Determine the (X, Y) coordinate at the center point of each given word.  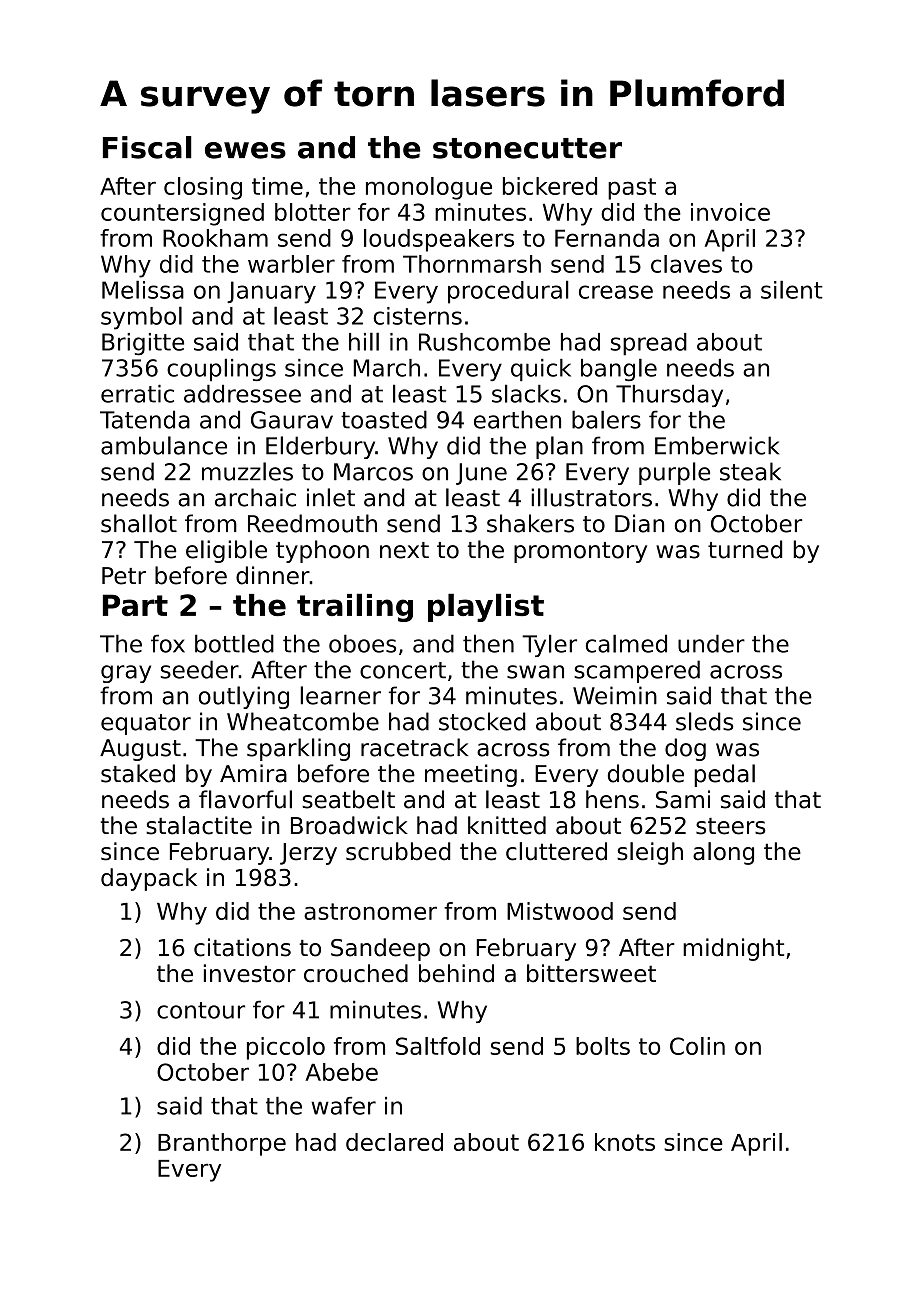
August (140, 750)
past (632, 189)
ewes (245, 150)
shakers (530, 523)
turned (745, 549)
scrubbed (398, 851)
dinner (273, 575)
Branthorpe (222, 1144)
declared (394, 1142)
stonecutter (527, 148)
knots (625, 1142)
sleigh (650, 853)
